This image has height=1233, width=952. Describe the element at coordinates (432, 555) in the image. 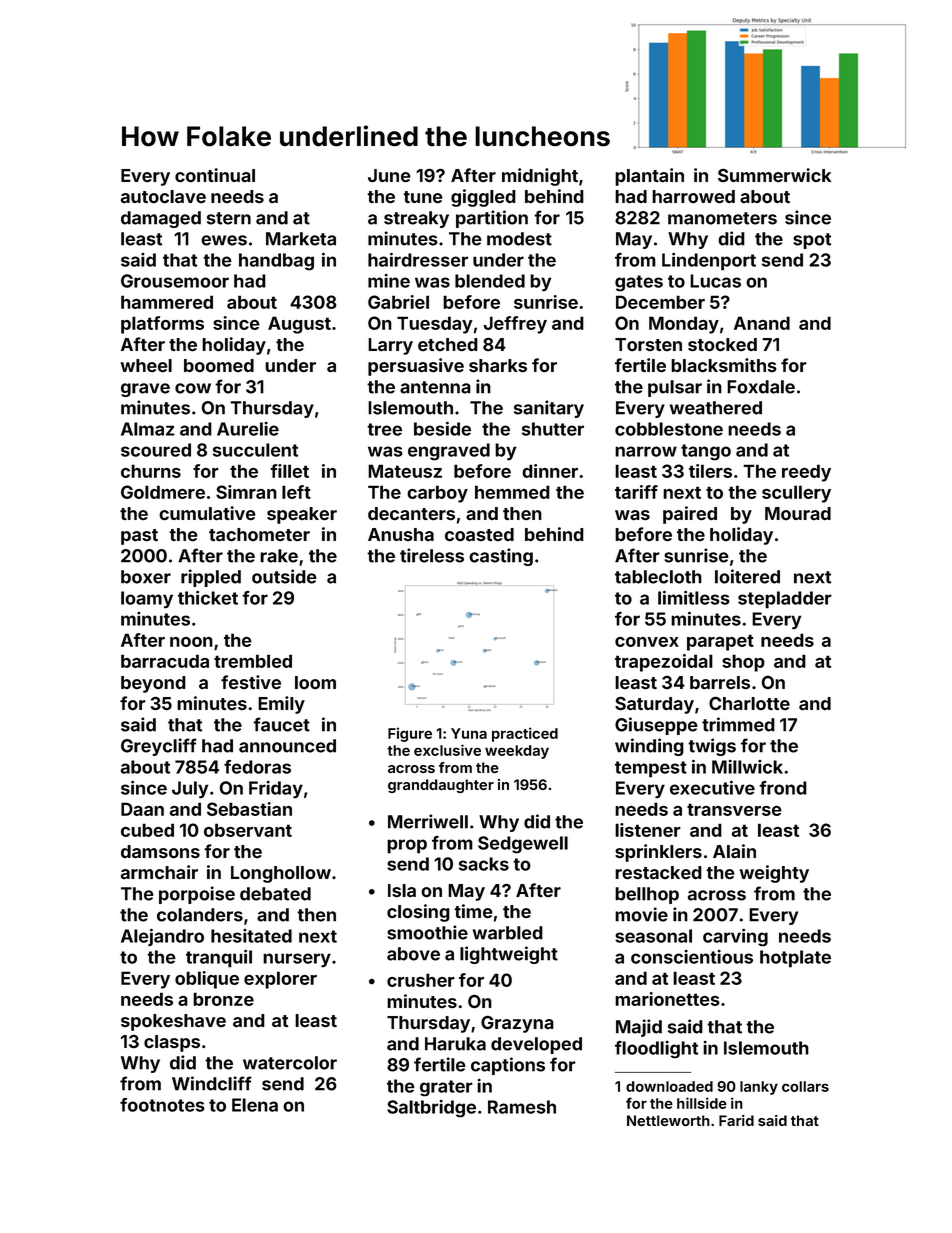

I see `tireless` at that location.
